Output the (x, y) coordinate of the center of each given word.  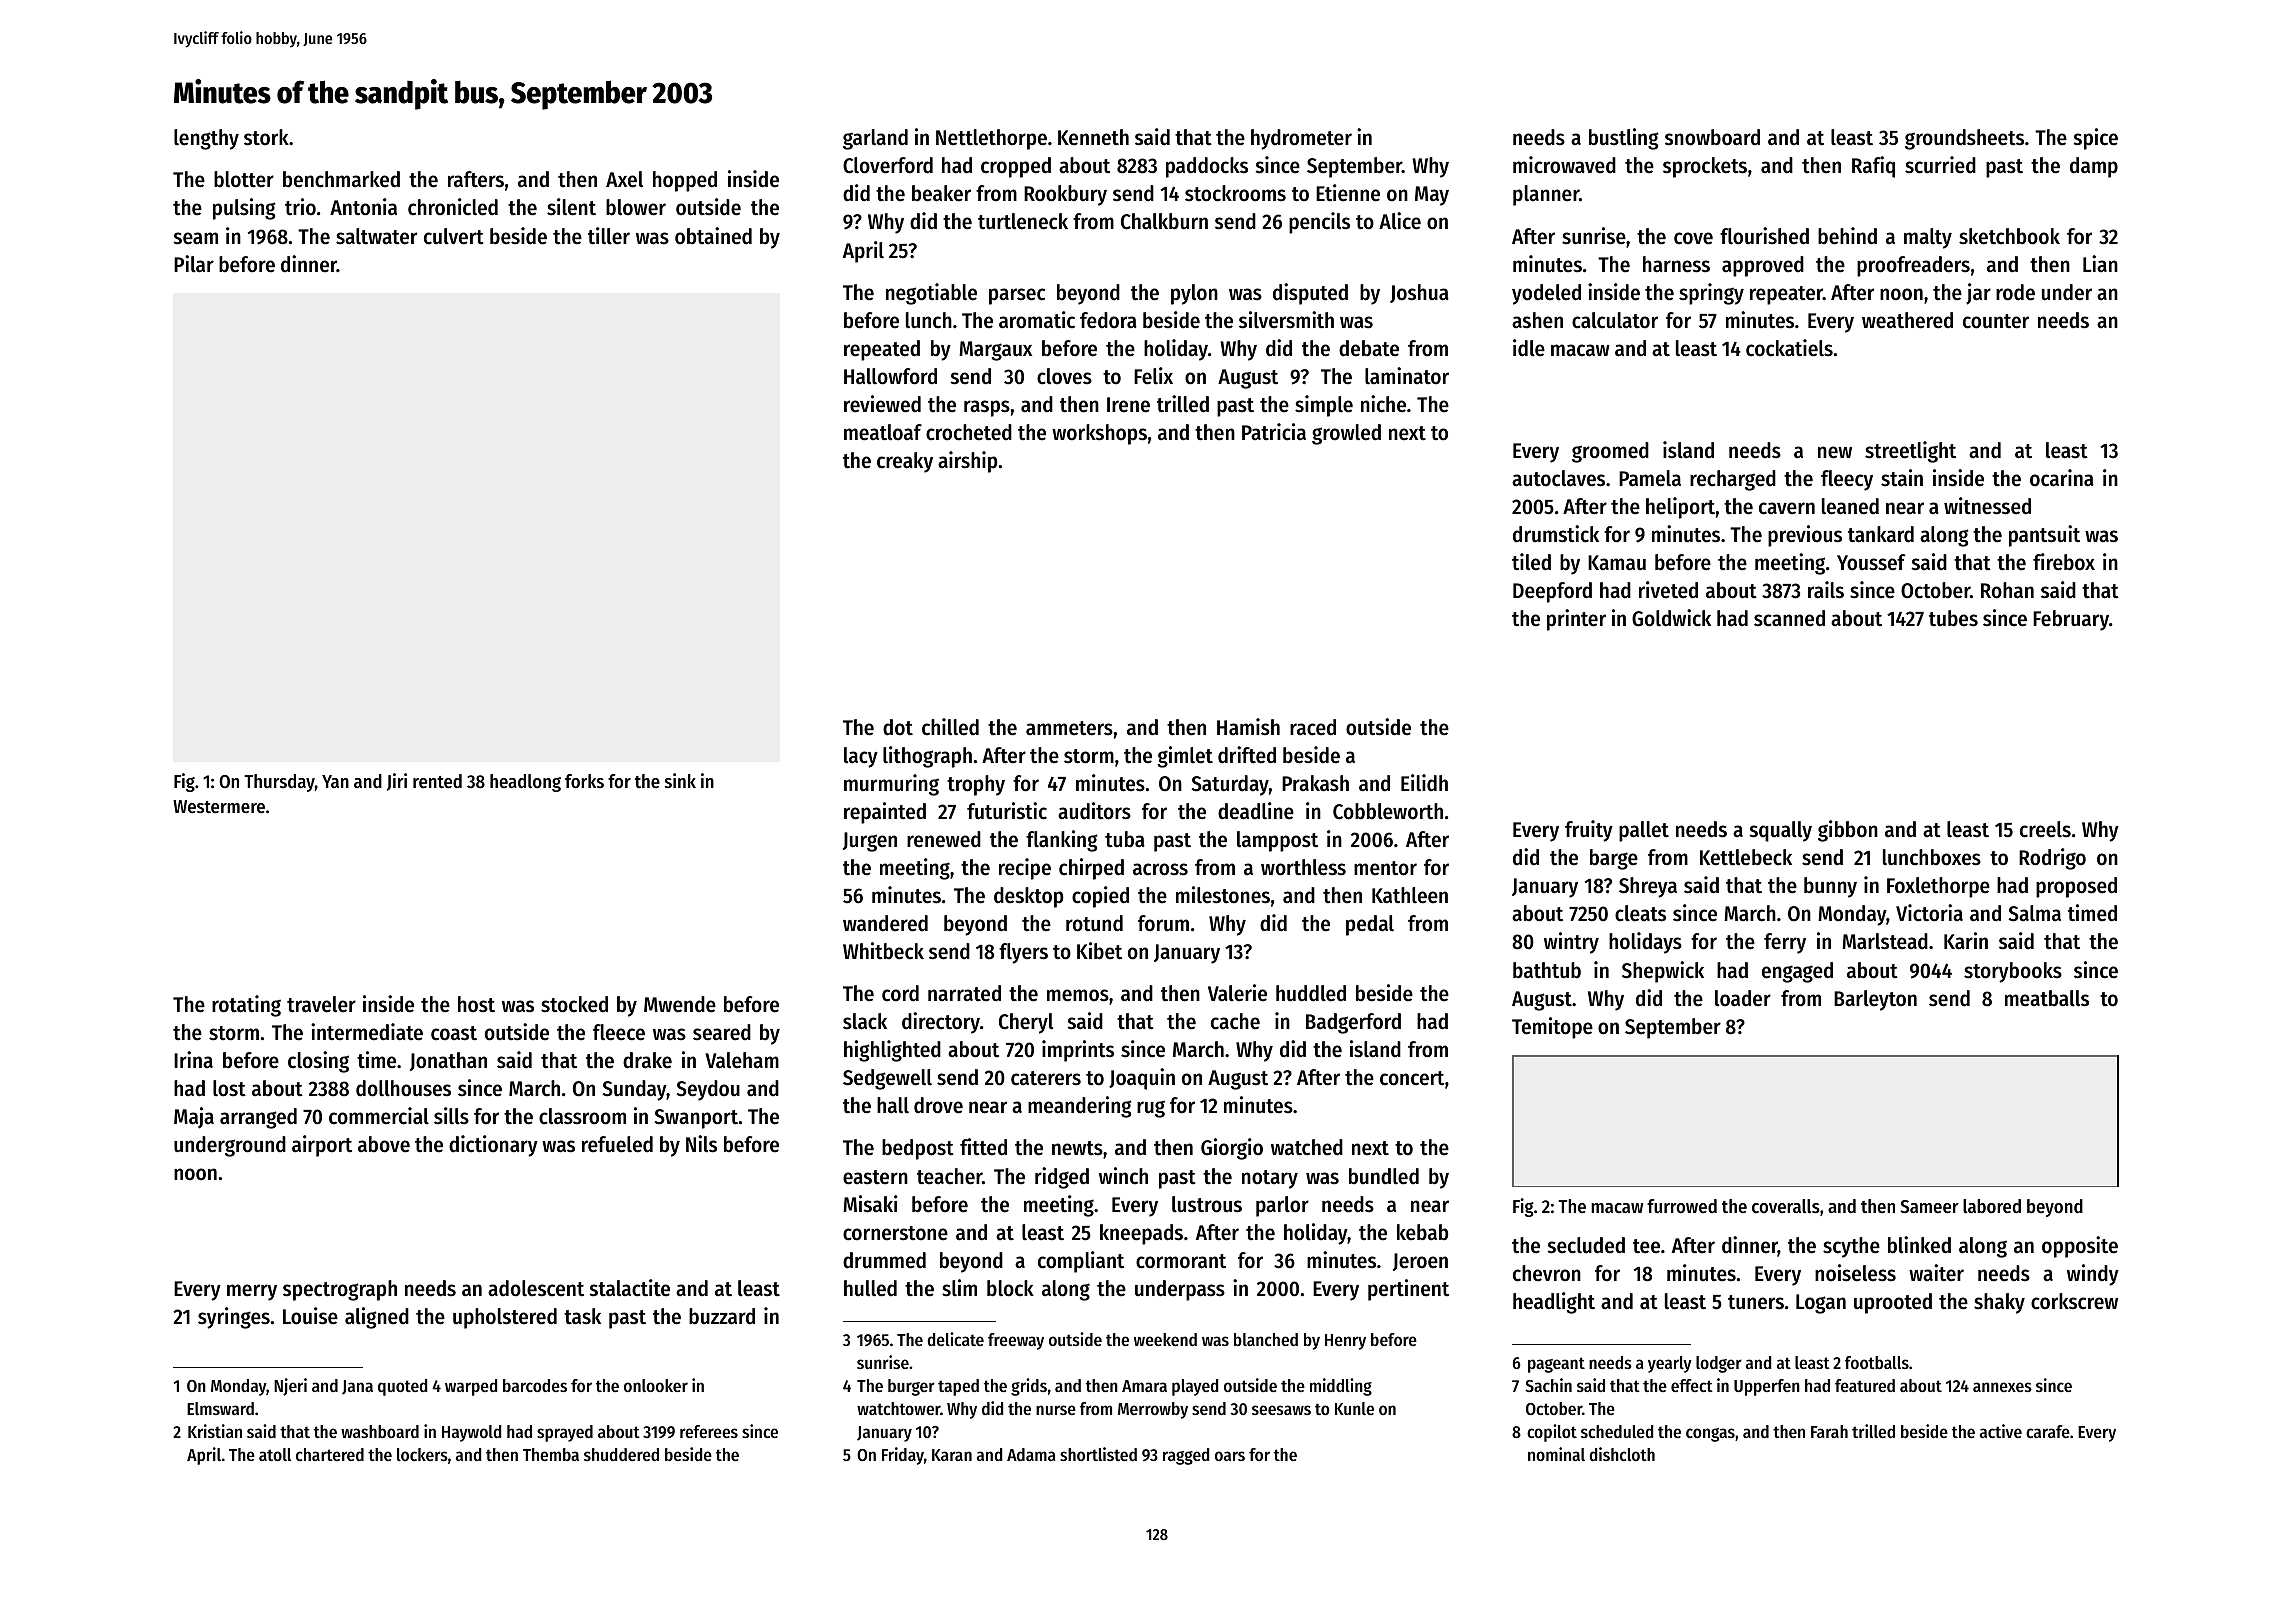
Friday (903, 1456)
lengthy (206, 139)
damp (2094, 167)
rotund (1094, 923)
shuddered (621, 1454)
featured (1865, 1385)
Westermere (219, 807)
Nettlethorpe (991, 139)
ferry (1785, 943)
